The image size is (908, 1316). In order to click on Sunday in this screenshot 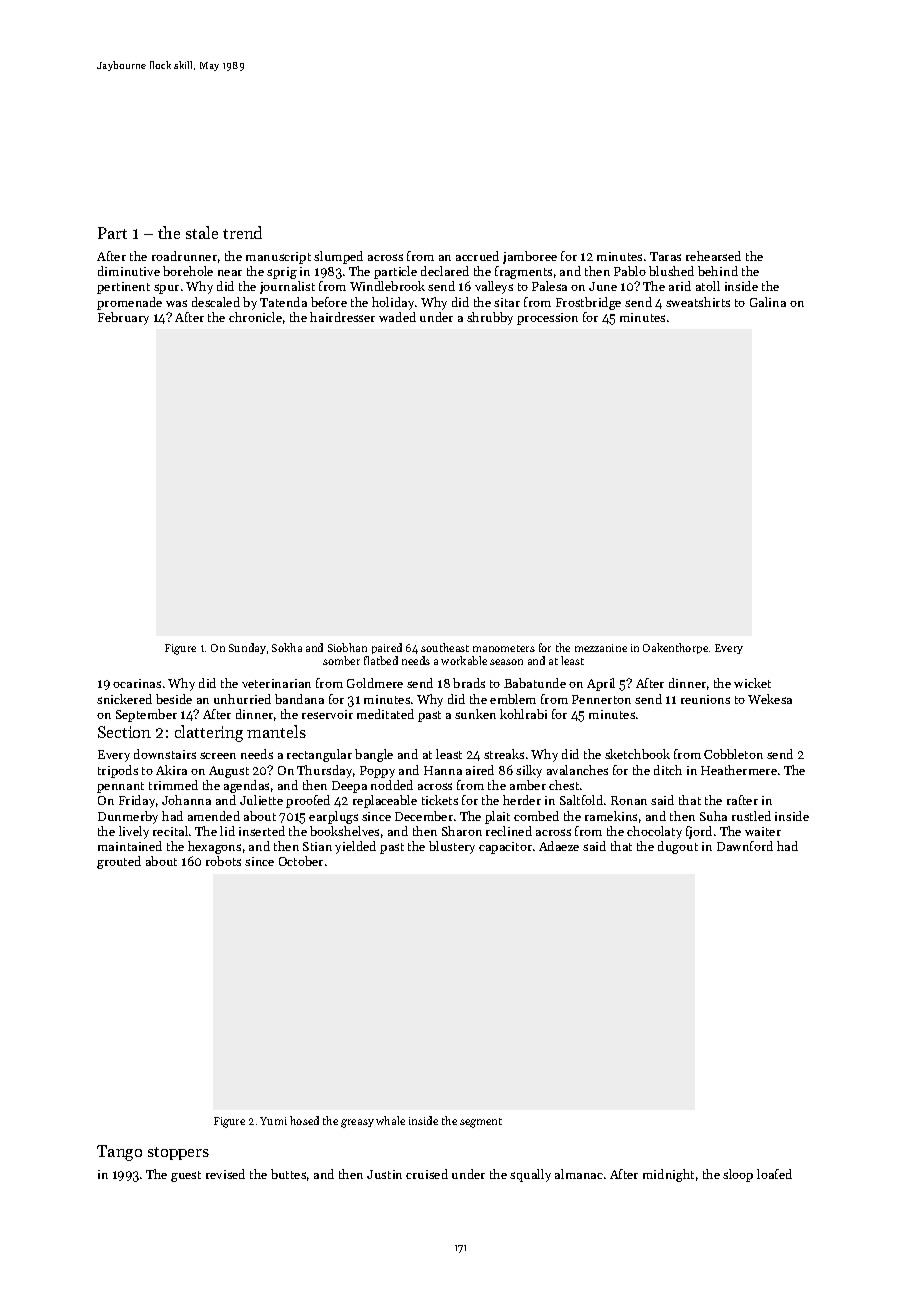, I will do `click(247, 648)`.
